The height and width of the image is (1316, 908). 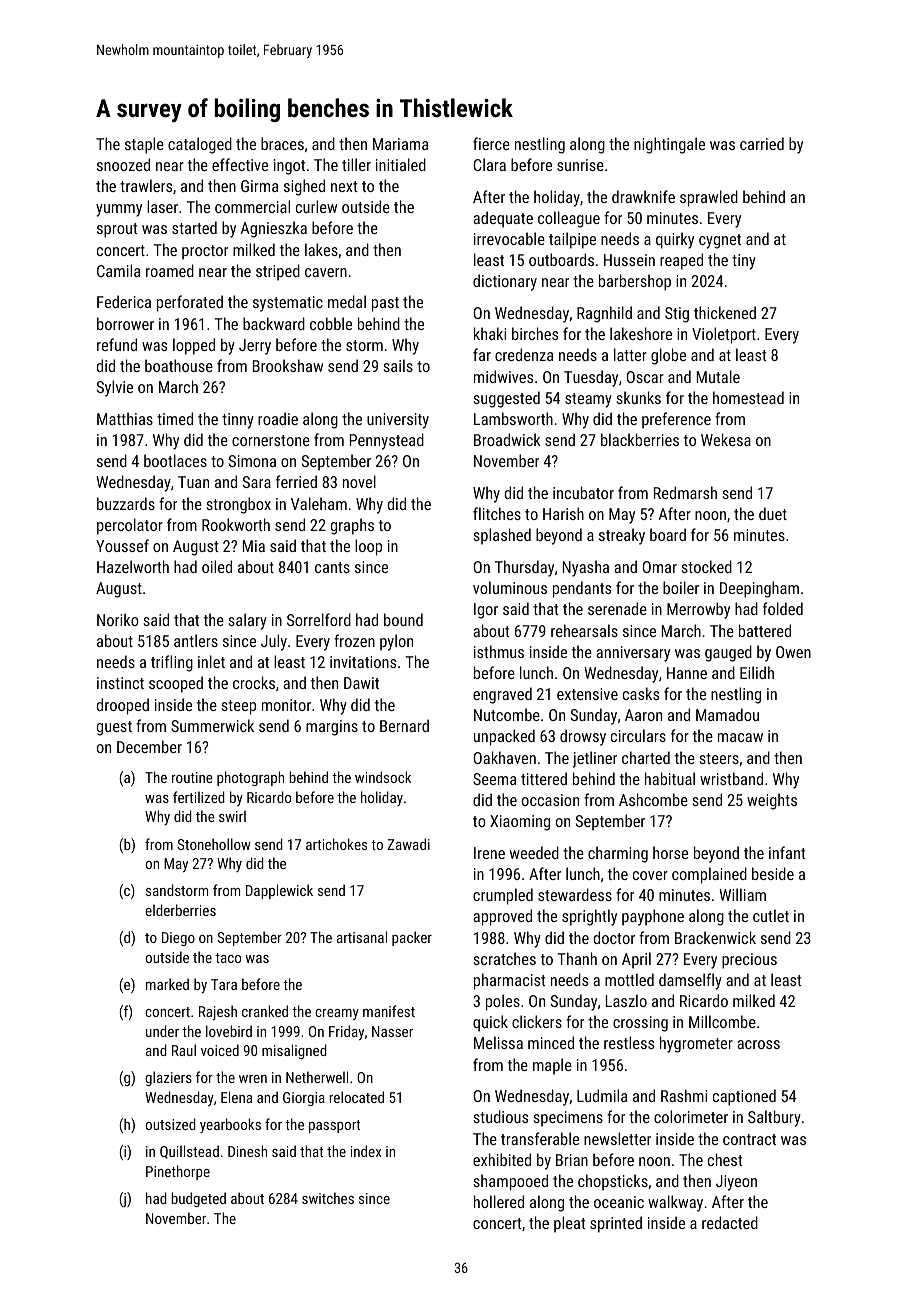 What do you see at coordinates (149, 746) in the image?
I see `December` at bounding box center [149, 746].
